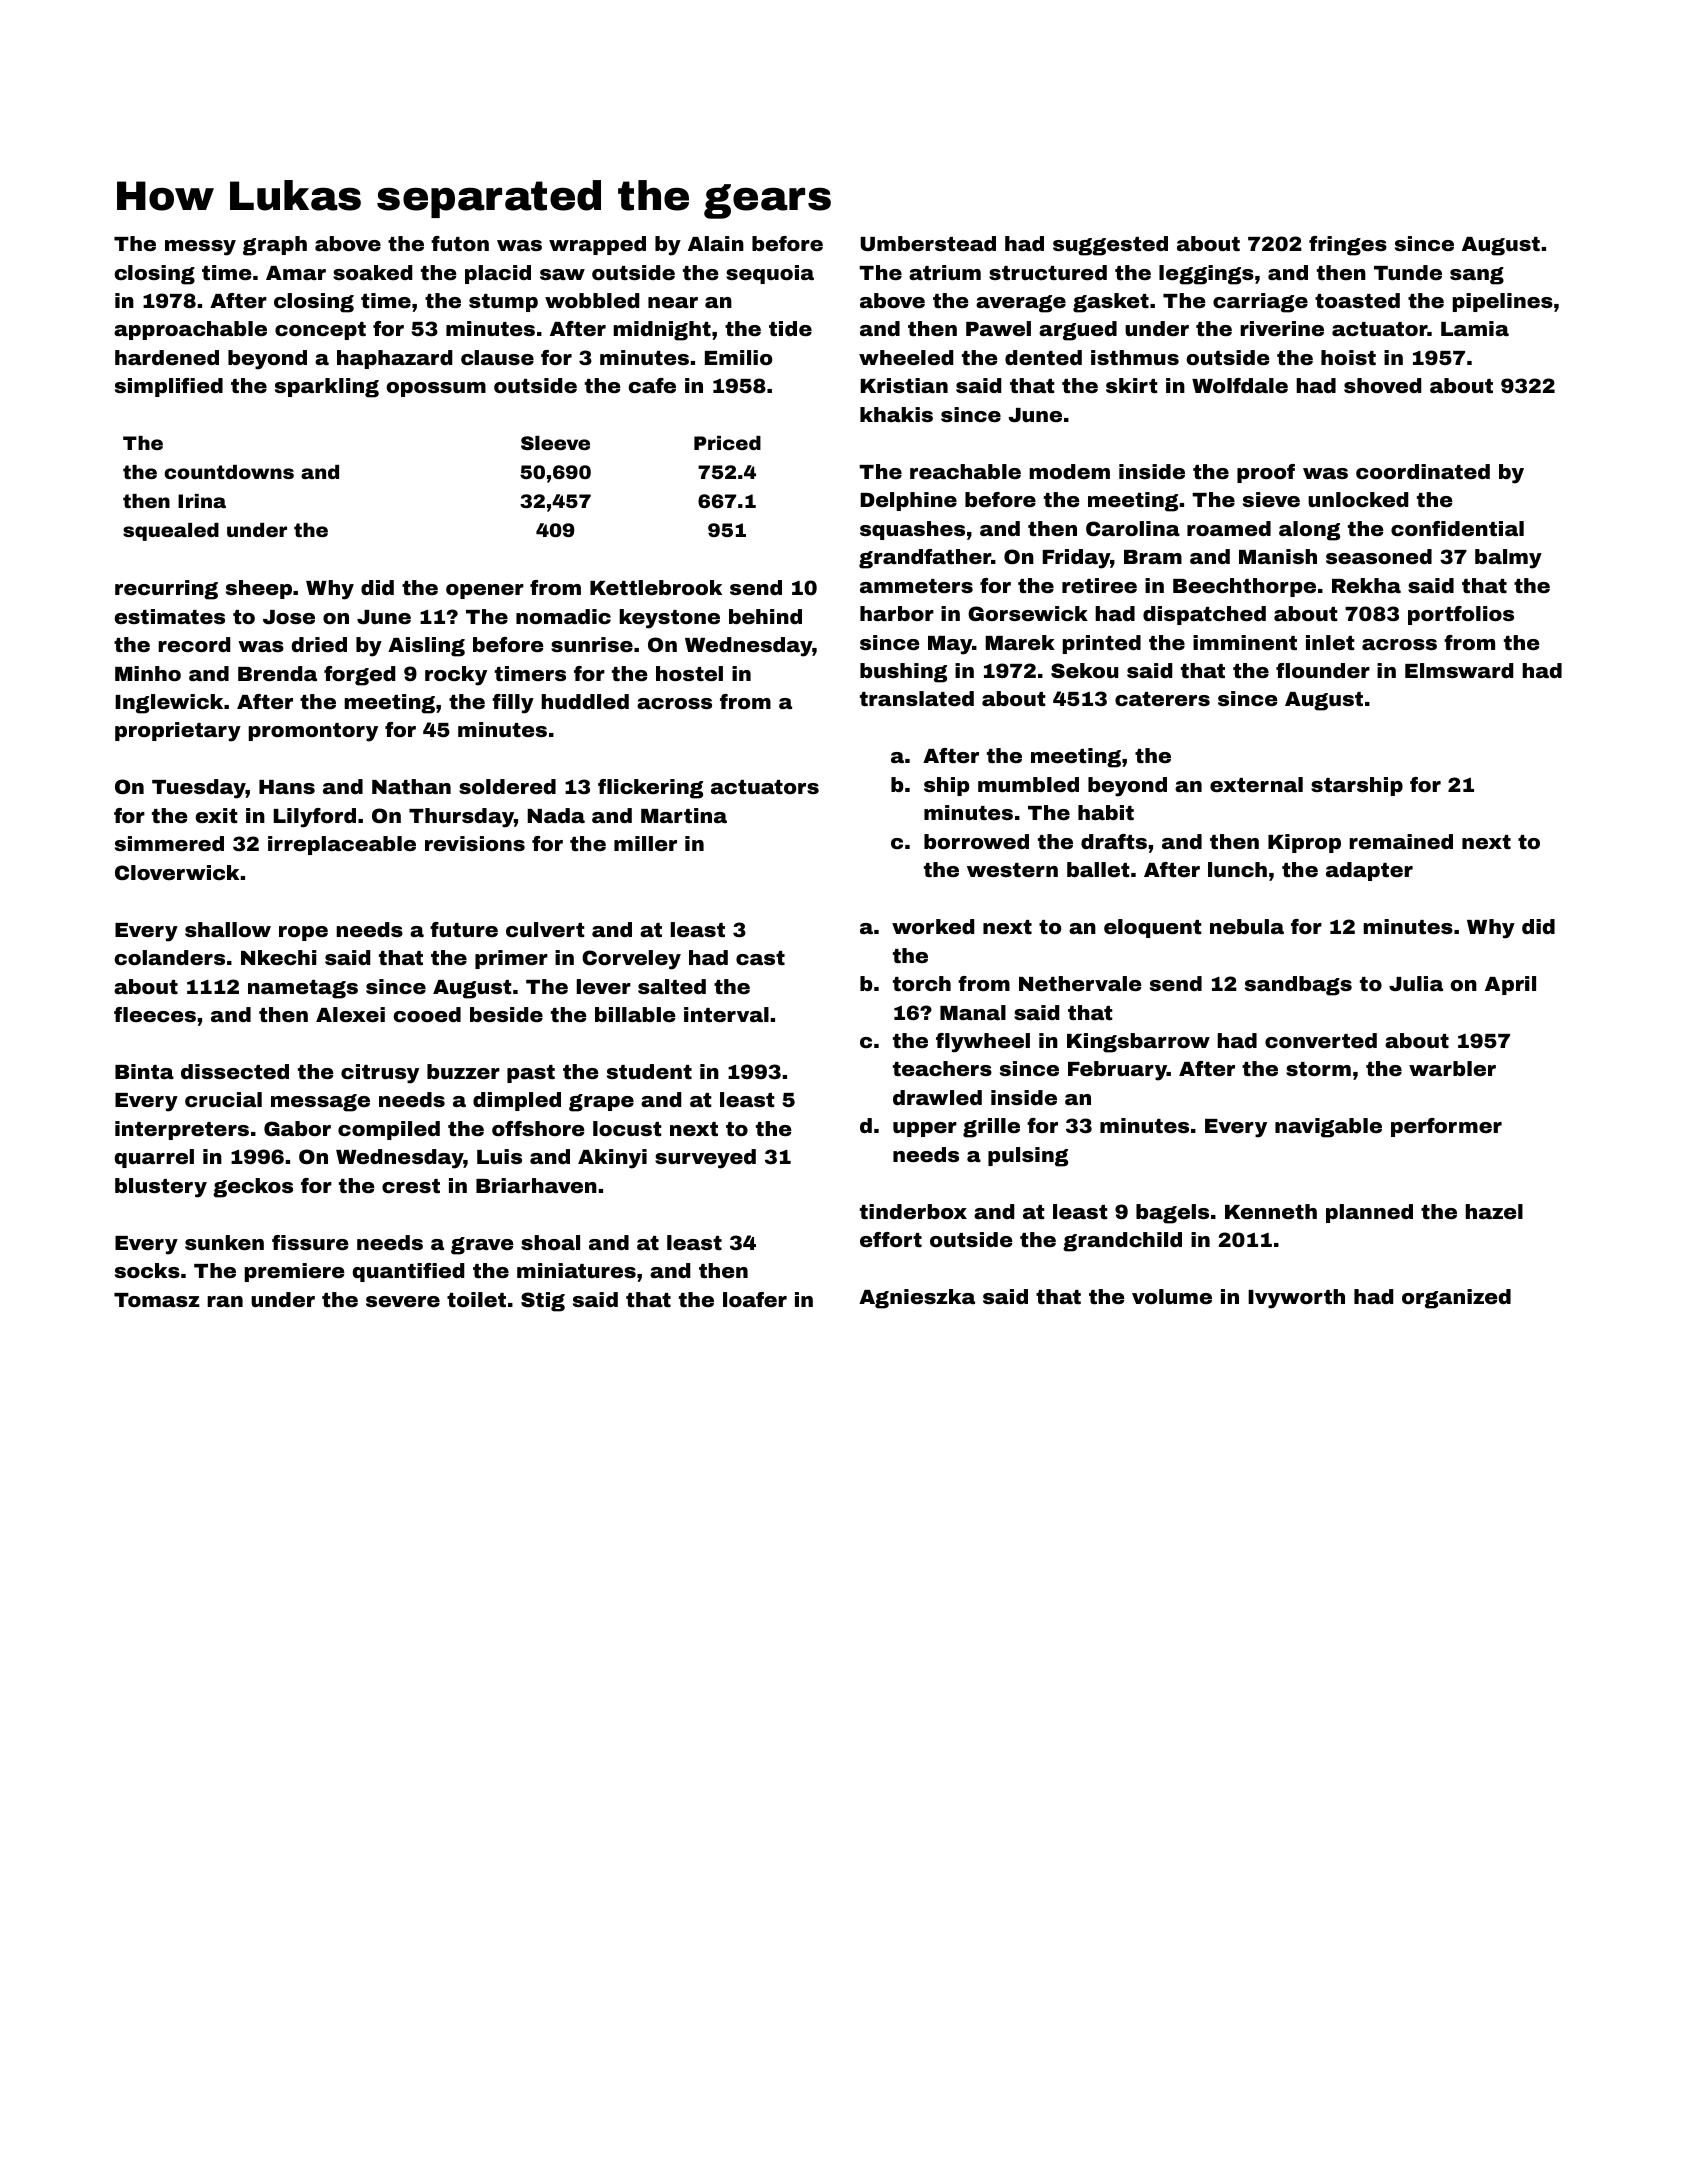 This document has height=2178, width=1683. I want to click on squealed, so click(171, 532).
